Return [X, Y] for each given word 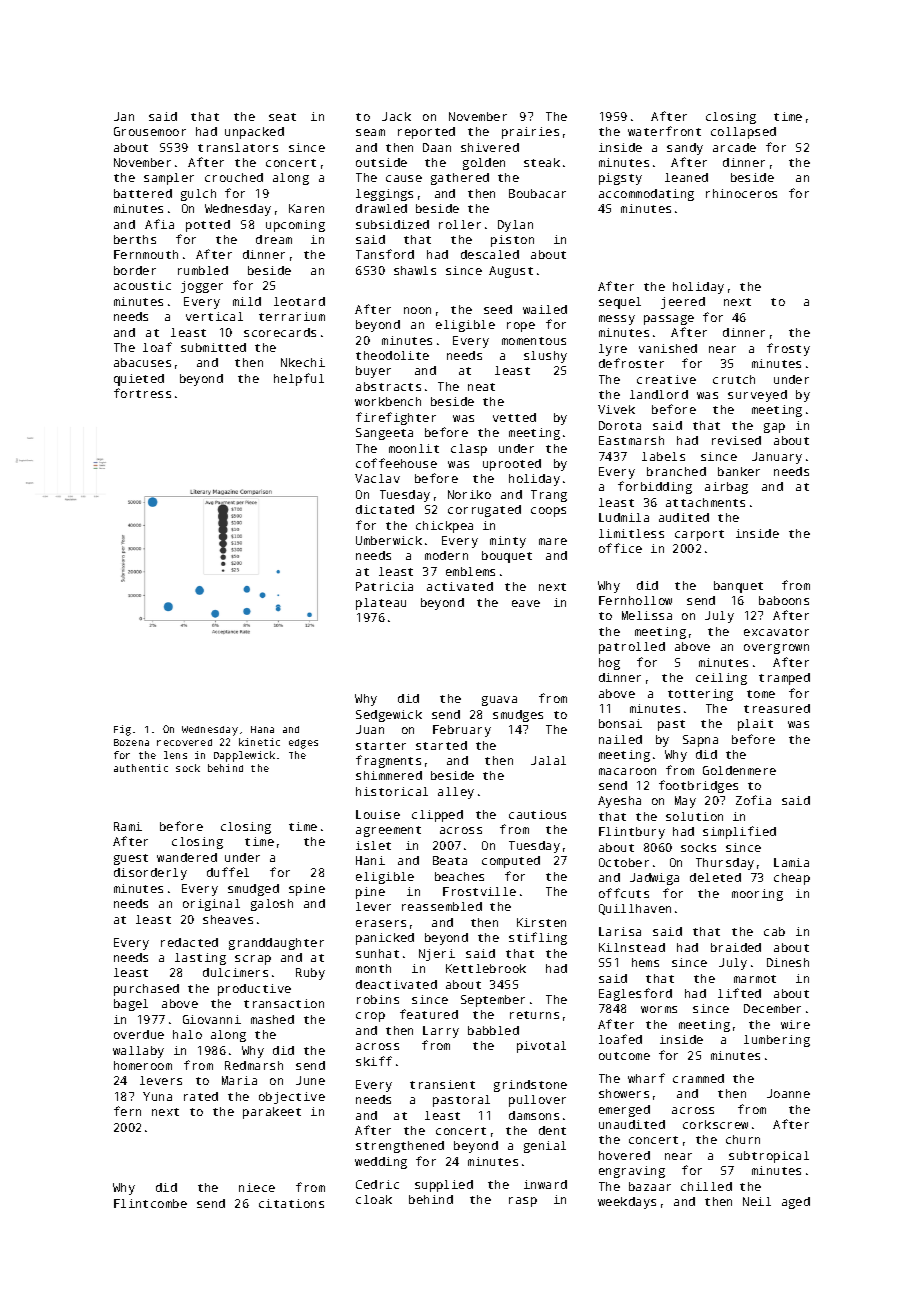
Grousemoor [150, 131]
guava [499, 701]
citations [291, 1203]
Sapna [700, 741]
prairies [530, 133]
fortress [142, 393]
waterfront [664, 131]
